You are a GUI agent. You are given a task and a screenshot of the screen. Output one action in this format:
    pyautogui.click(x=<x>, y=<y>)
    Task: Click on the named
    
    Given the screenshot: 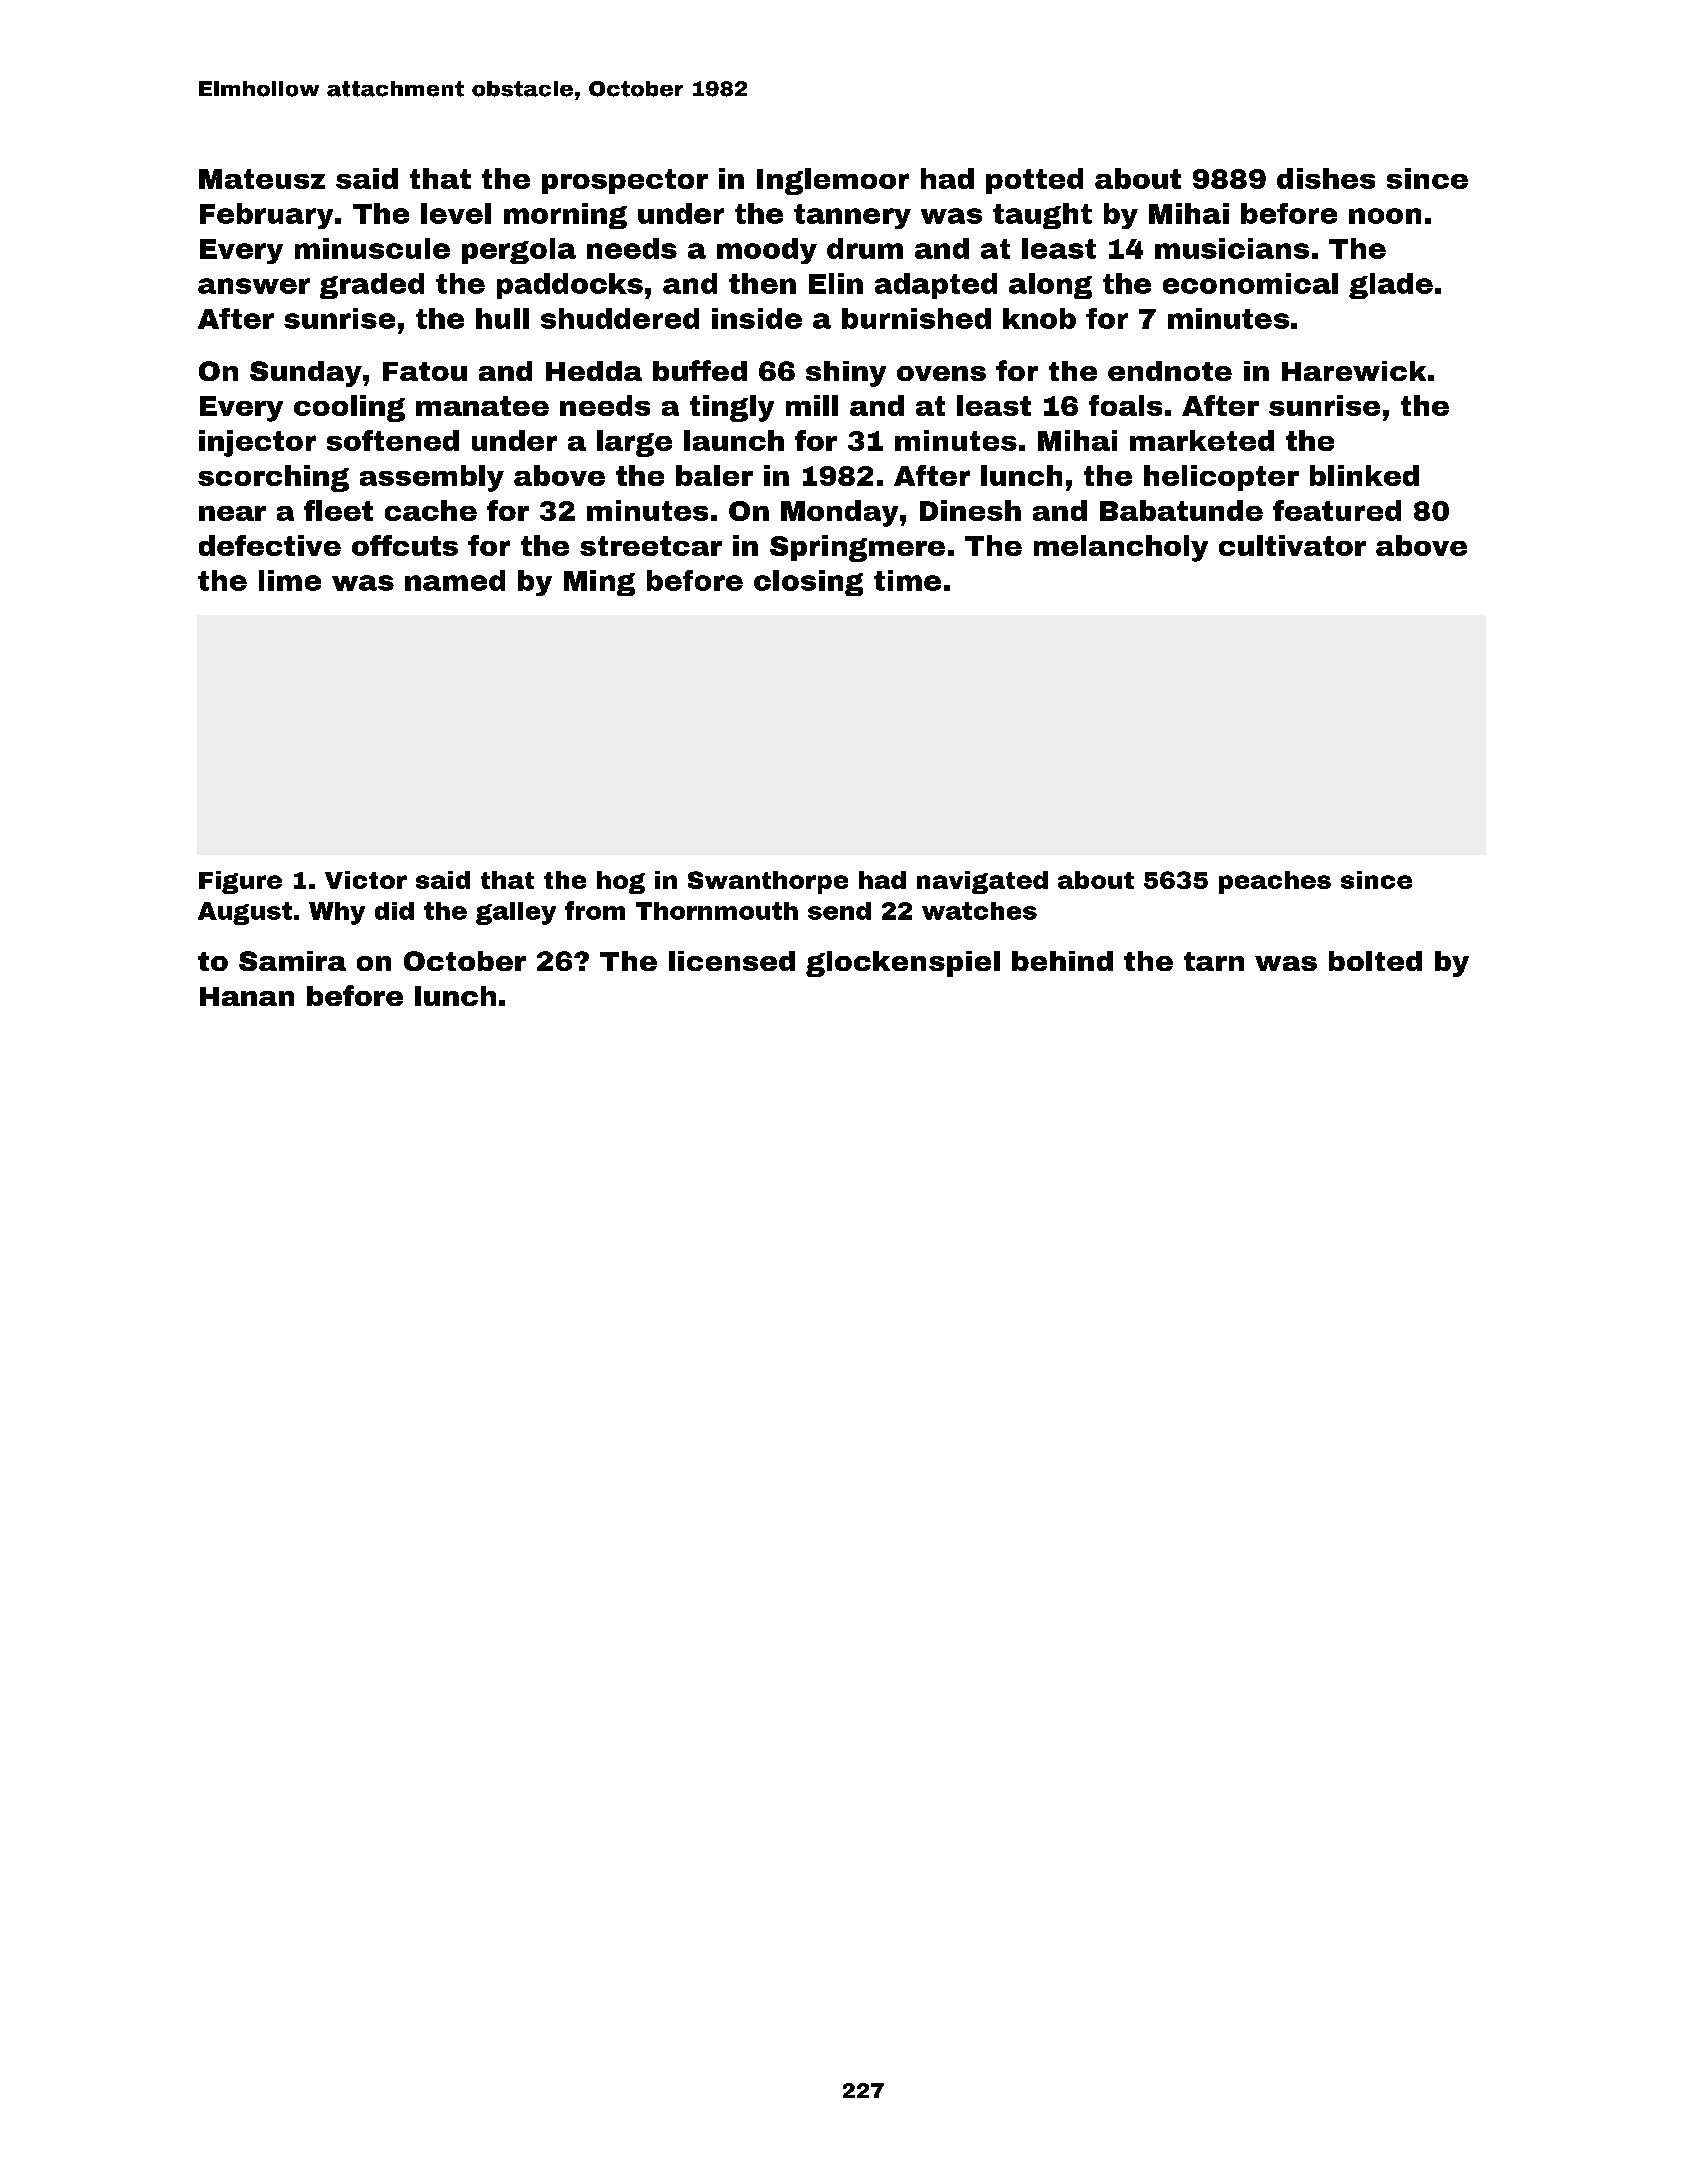 What is the action you would take?
    pyautogui.click(x=455, y=580)
